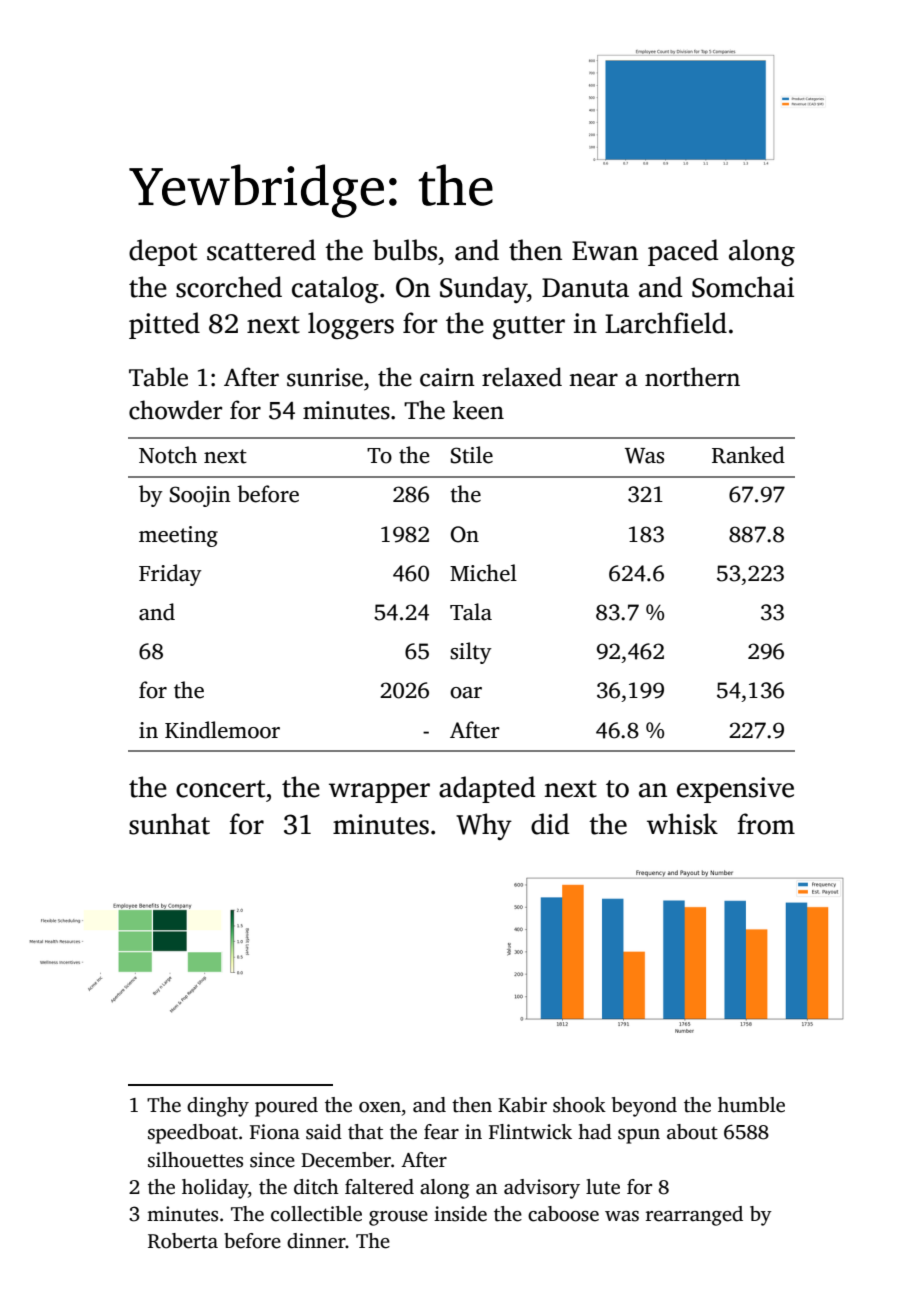 The height and width of the document is (1311, 924). What do you see at coordinates (483, 573) in the document?
I see `Michel` at bounding box center [483, 573].
